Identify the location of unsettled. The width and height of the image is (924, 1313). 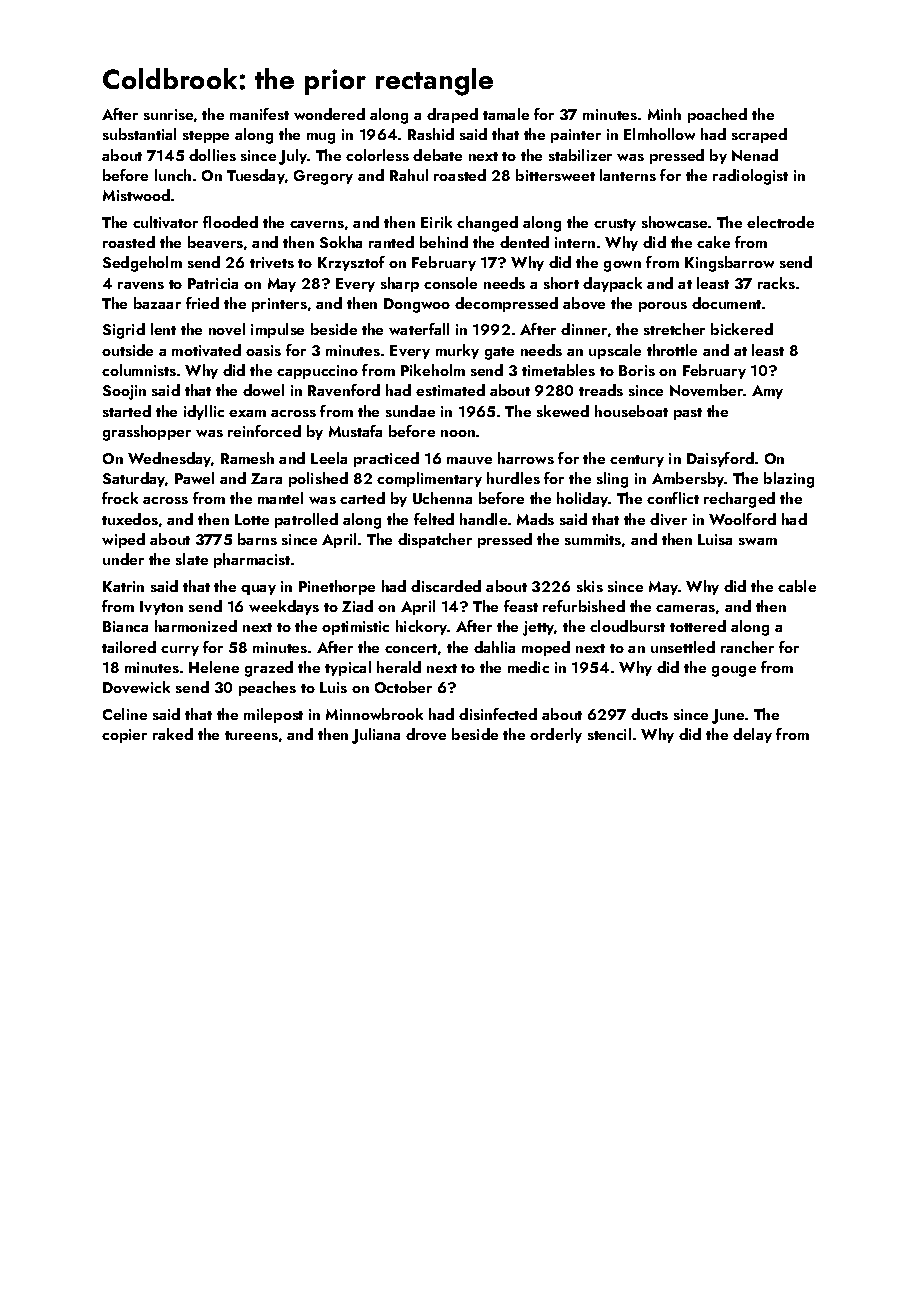
(683, 647).
